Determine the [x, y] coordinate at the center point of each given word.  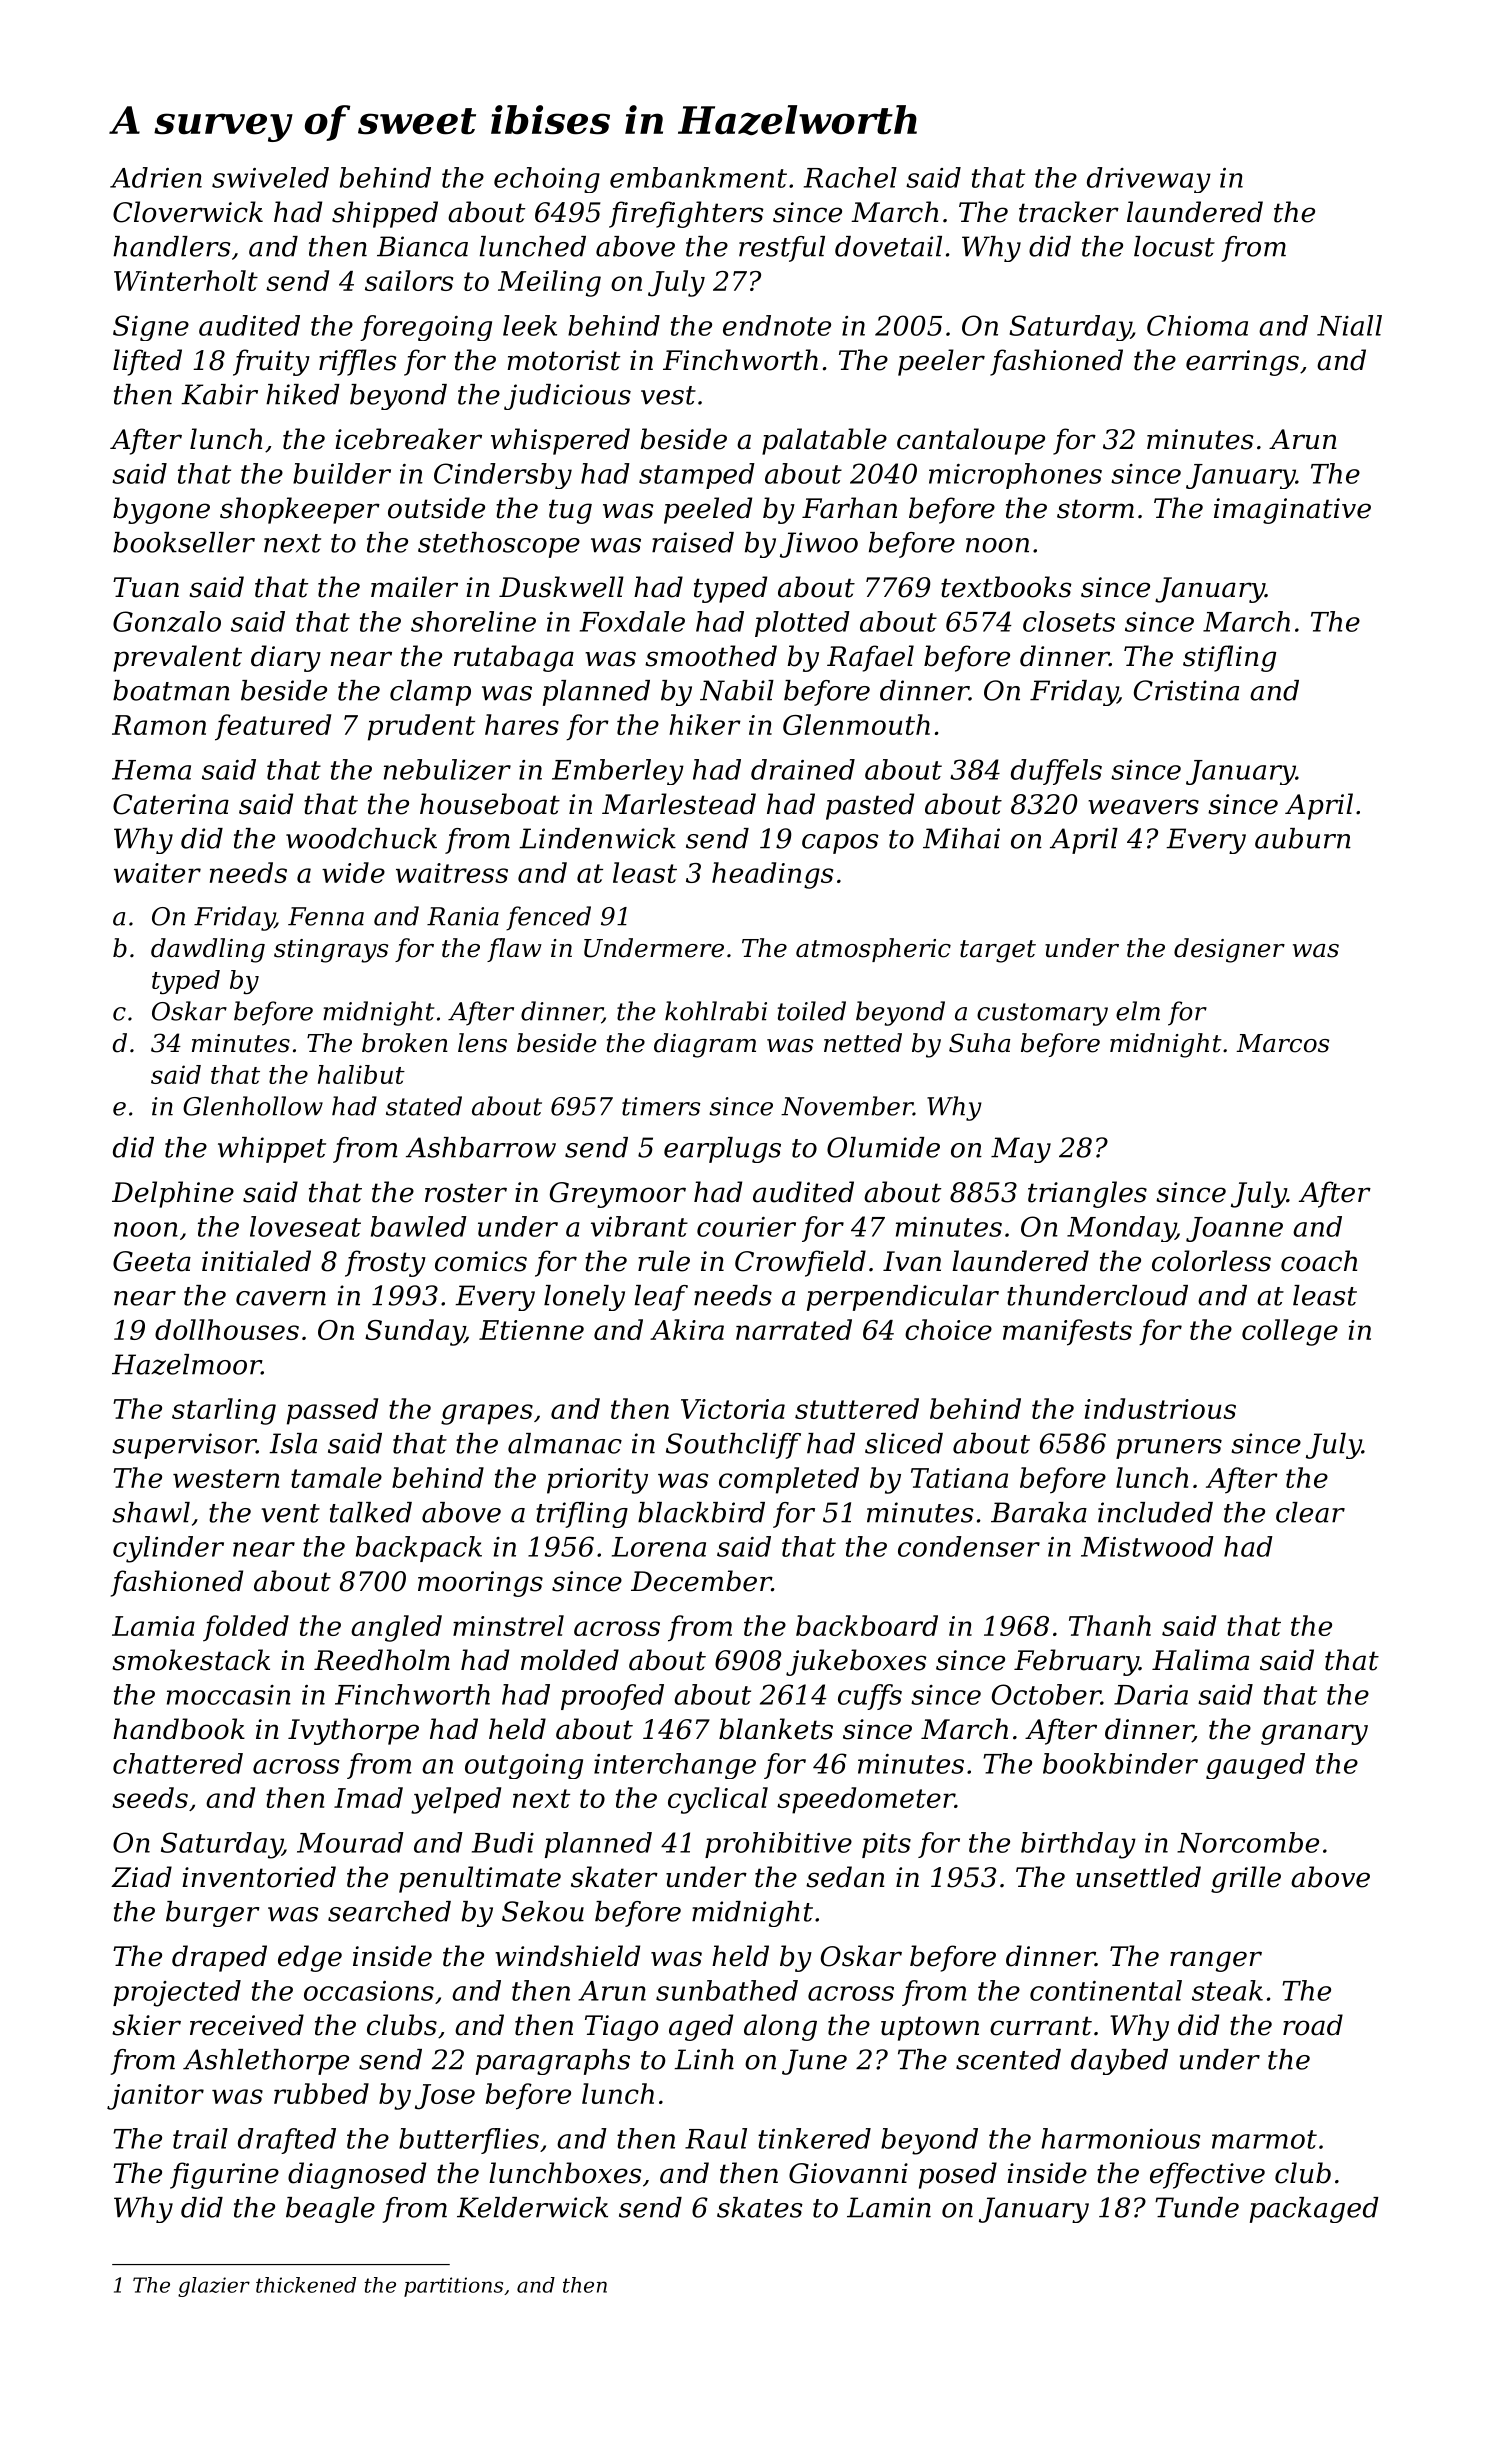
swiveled [270, 177]
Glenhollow [253, 1106]
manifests [1067, 1332]
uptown [930, 2028]
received [247, 2025]
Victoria [733, 1409]
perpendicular [903, 1298]
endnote [777, 325]
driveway [1149, 180]
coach [1319, 1261]
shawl [151, 1512]
